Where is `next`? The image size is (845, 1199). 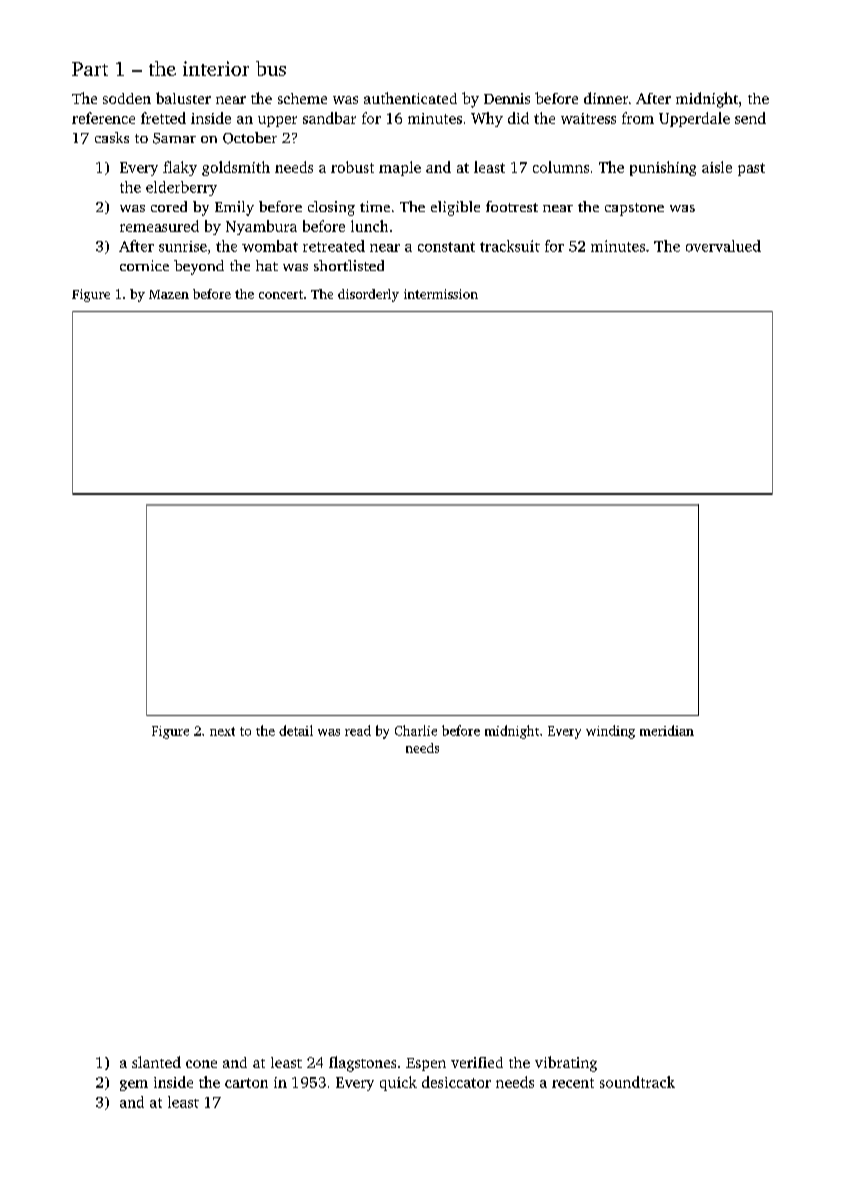 next is located at coordinates (222, 731).
